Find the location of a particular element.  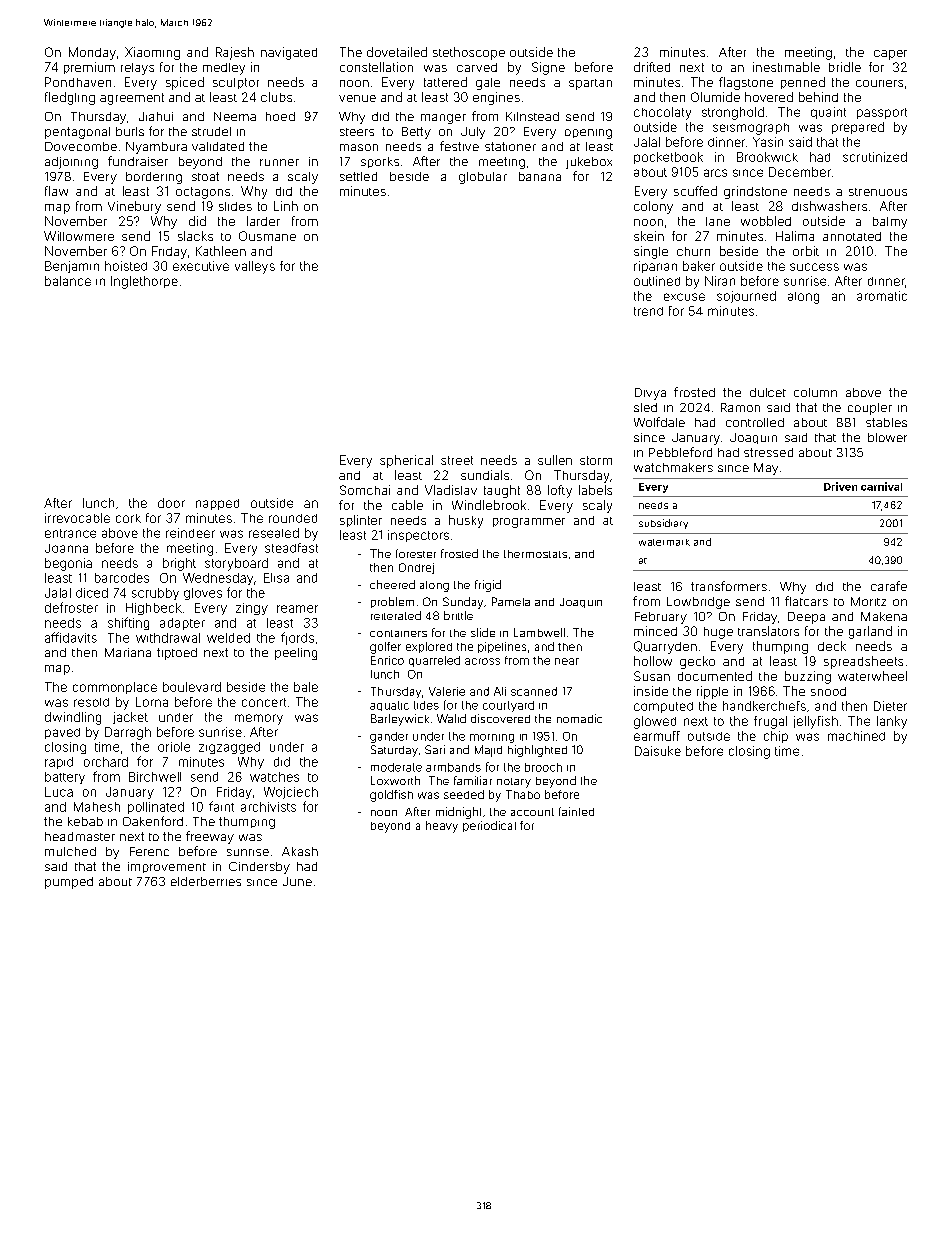

caper is located at coordinates (890, 55).
